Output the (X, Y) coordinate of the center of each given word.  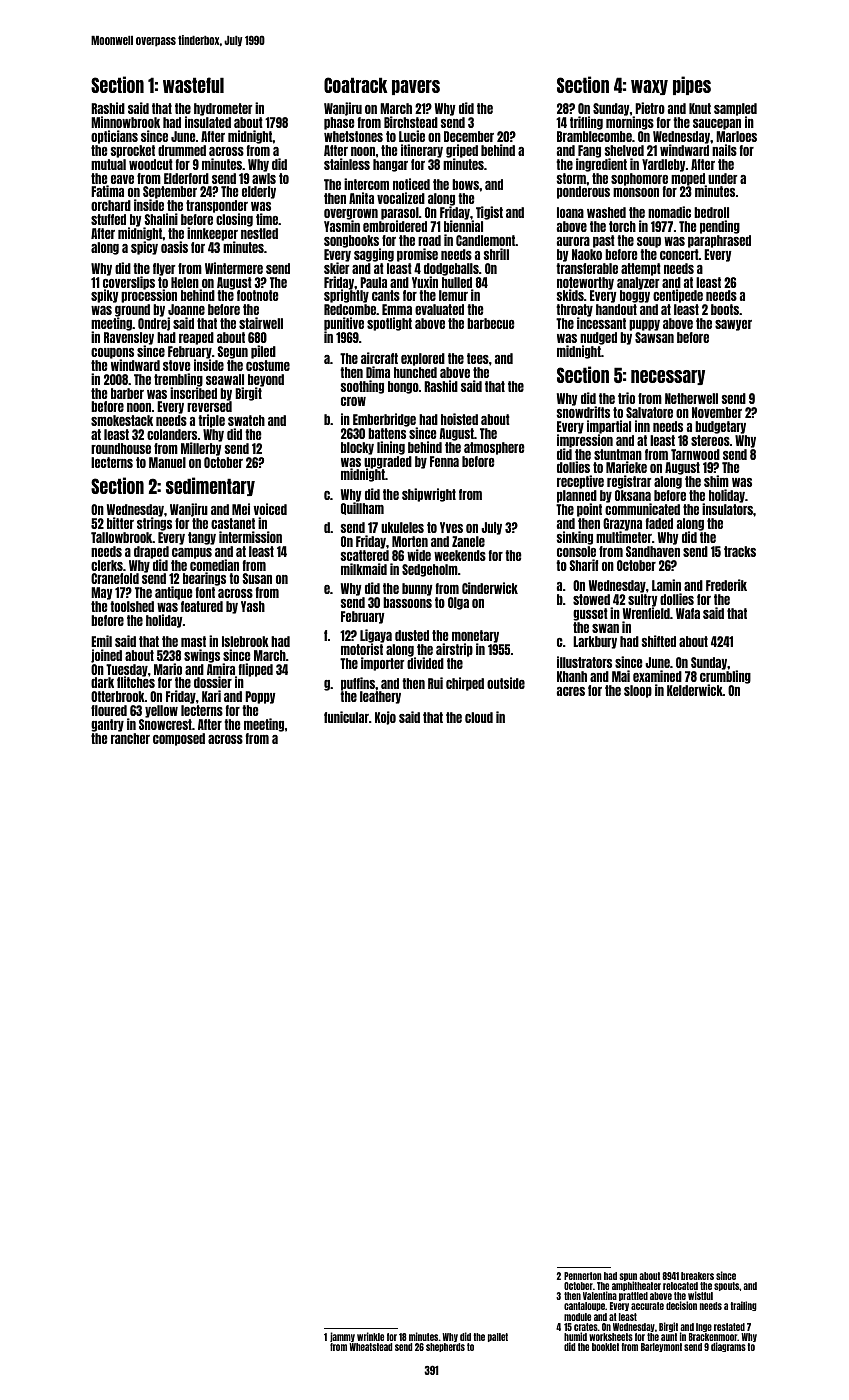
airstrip (454, 650)
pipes (692, 85)
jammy (342, 1337)
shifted (659, 641)
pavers (416, 87)
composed (179, 739)
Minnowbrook (125, 122)
